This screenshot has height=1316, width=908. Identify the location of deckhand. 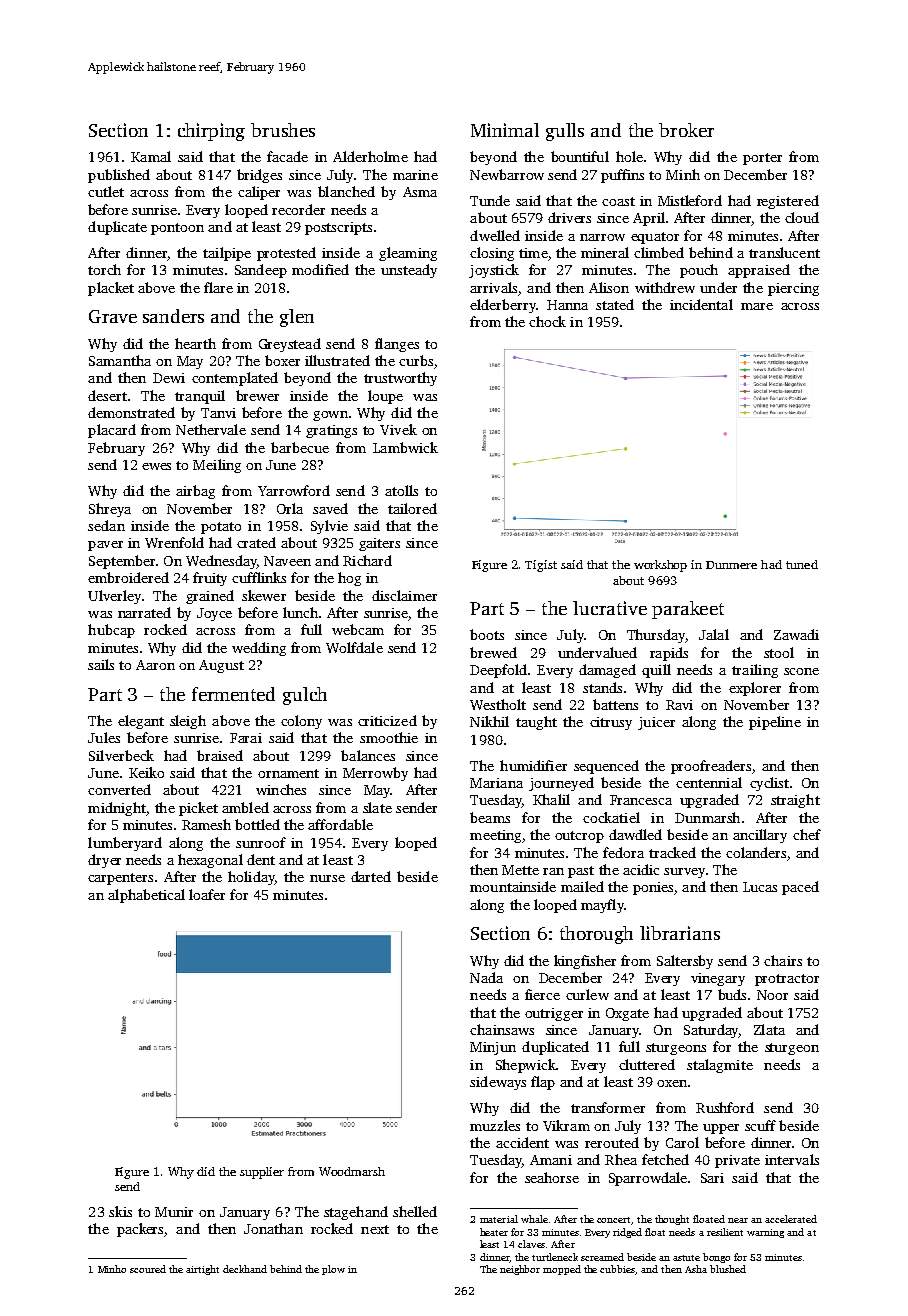
(245, 1269).
